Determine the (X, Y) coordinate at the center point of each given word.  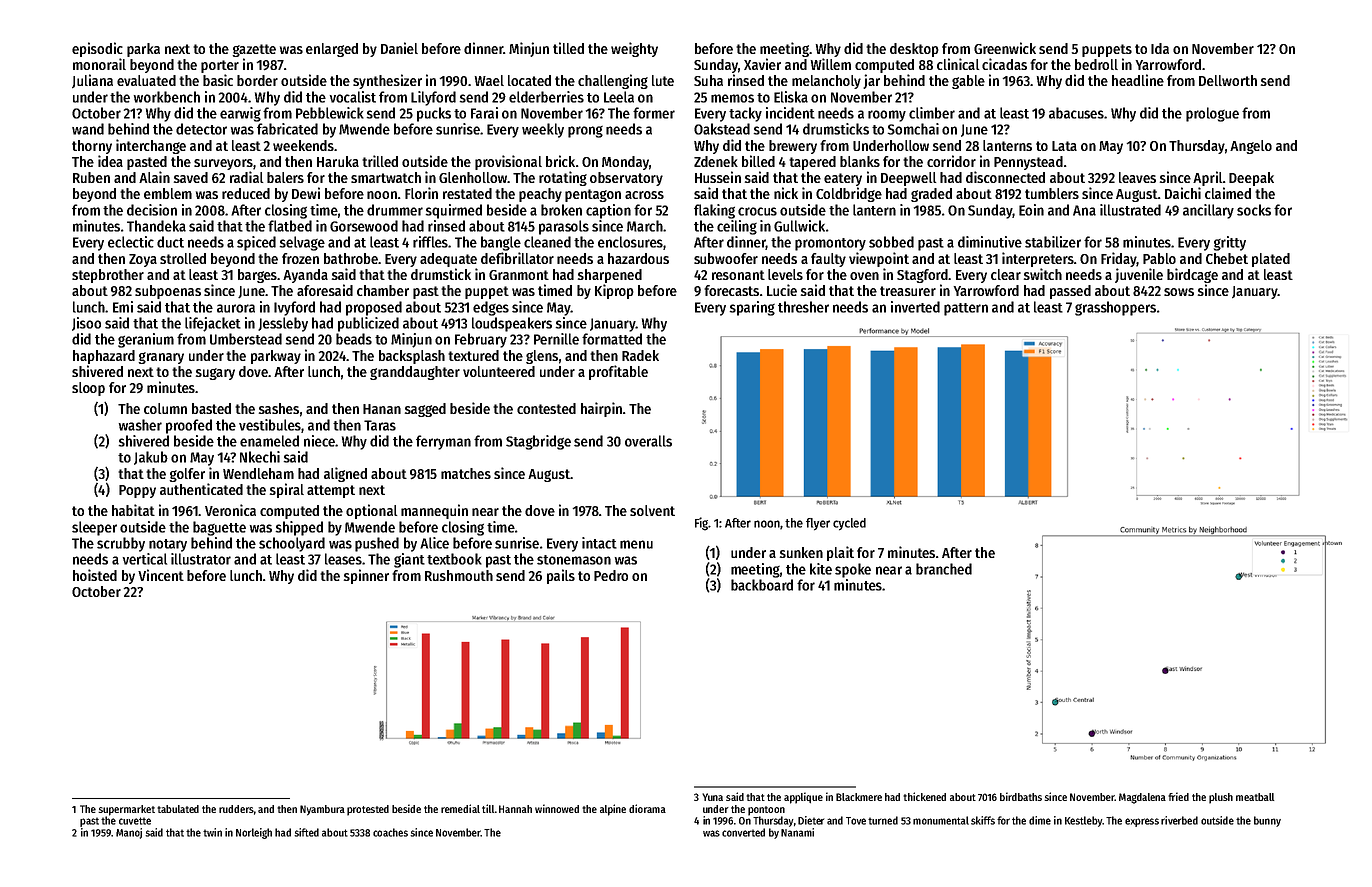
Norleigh (254, 833)
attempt (331, 491)
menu (636, 544)
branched (944, 569)
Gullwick (799, 226)
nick (786, 193)
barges (257, 276)
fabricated (287, 129)
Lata (1064, 146)
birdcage (1192, 275)
